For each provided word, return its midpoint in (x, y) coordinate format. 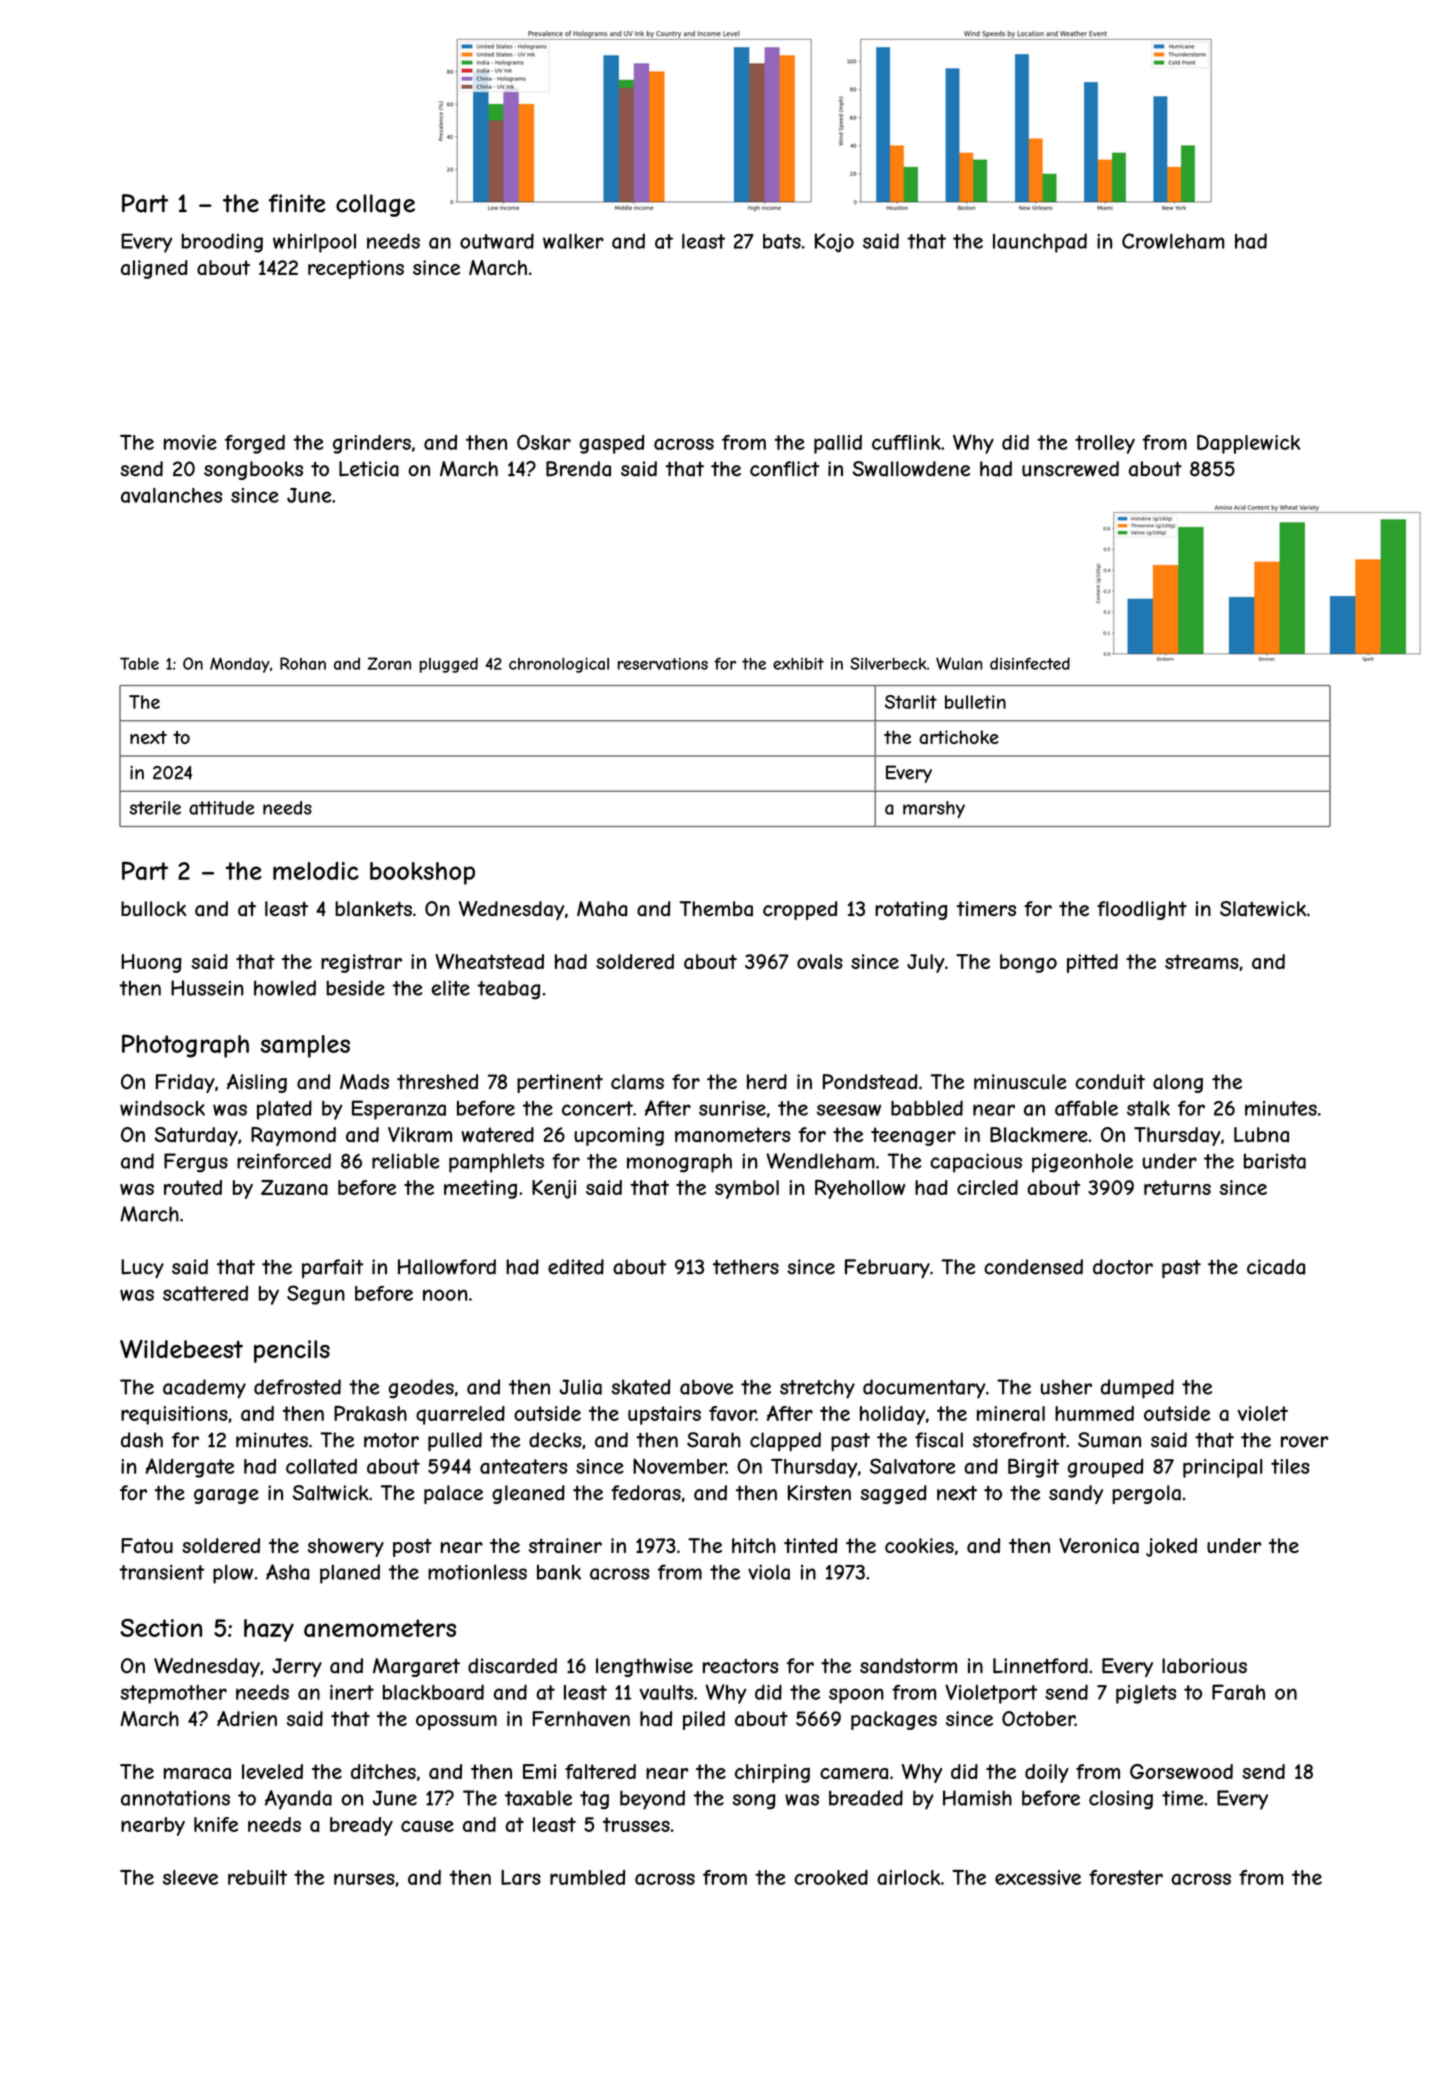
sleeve (190, 1877)
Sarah (714, 1440)
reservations (663, 664)
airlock (908, 1877)
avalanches (171, 495)
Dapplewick (1248, 444)
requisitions (174, 1415)
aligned (154, 269)
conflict (784, 469)
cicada (1276, 1267)
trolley (1105, 444)
